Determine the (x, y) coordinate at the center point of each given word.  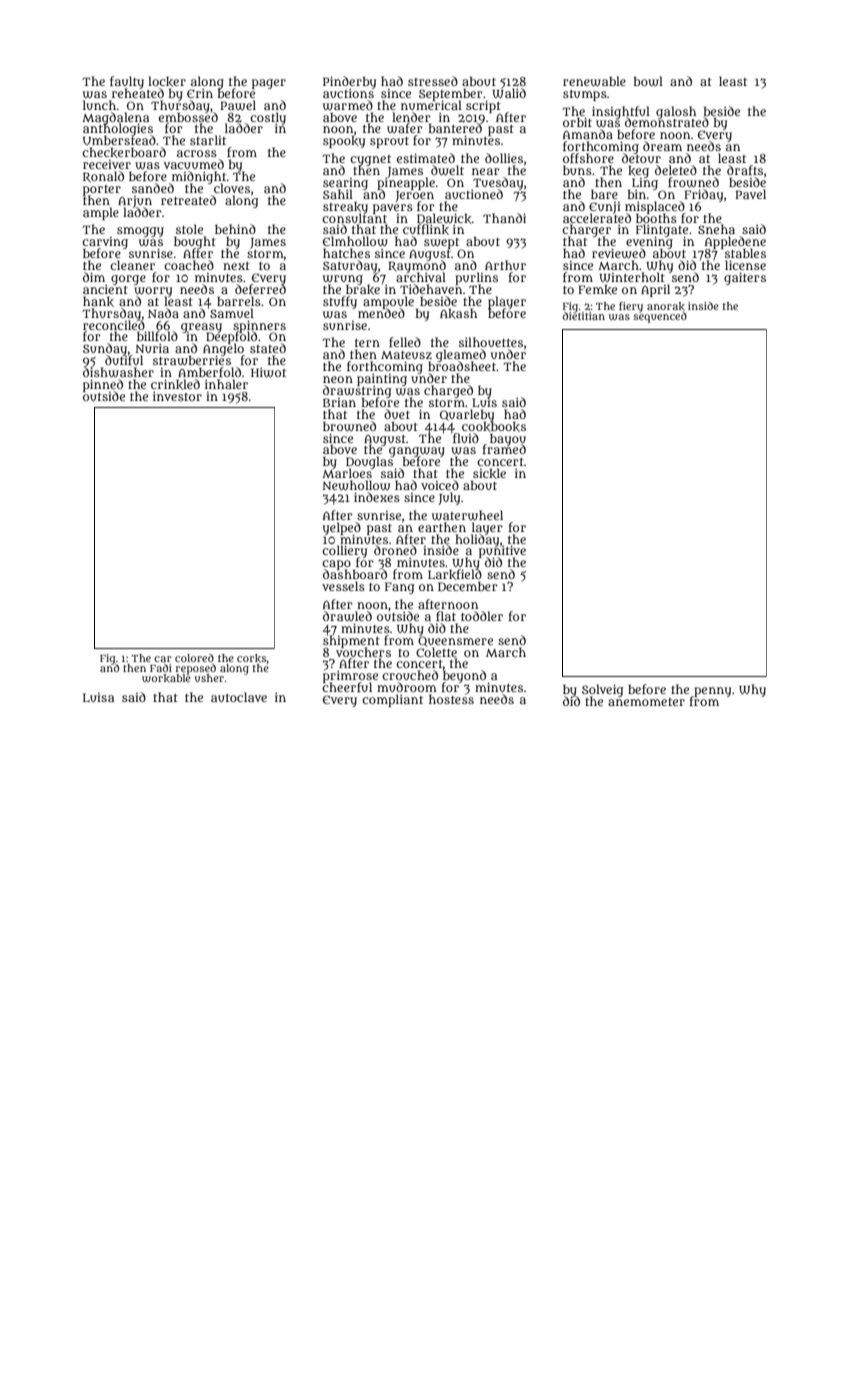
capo (336, 565)
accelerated (597, 218)
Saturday (350, 266)
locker (167, 81)
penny (712, 691)
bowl (648, 81)
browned (349, 426)
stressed (433, 81)
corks (252, 658)
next (236, 266)
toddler (482, 616)
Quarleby (467, 415)
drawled (347, 616)
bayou (508, 439)
